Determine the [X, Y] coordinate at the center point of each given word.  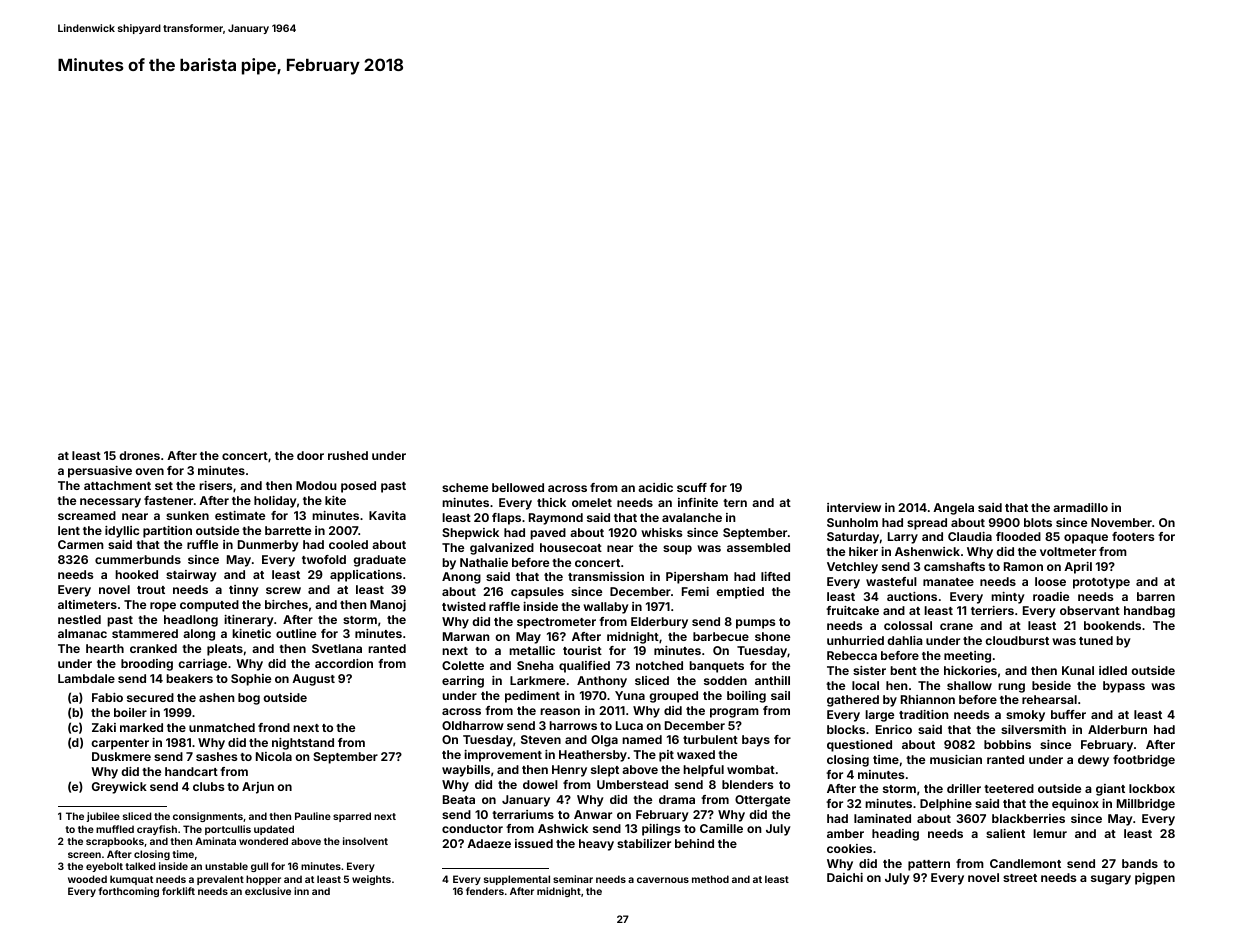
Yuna [630, 695]
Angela [953, 509]
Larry [903, 538]
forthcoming [129, 892]
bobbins [1007, 744]
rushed [348, 455]
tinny [244, 591]
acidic [655, 487]
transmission [606, 576]
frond [274, 727]
